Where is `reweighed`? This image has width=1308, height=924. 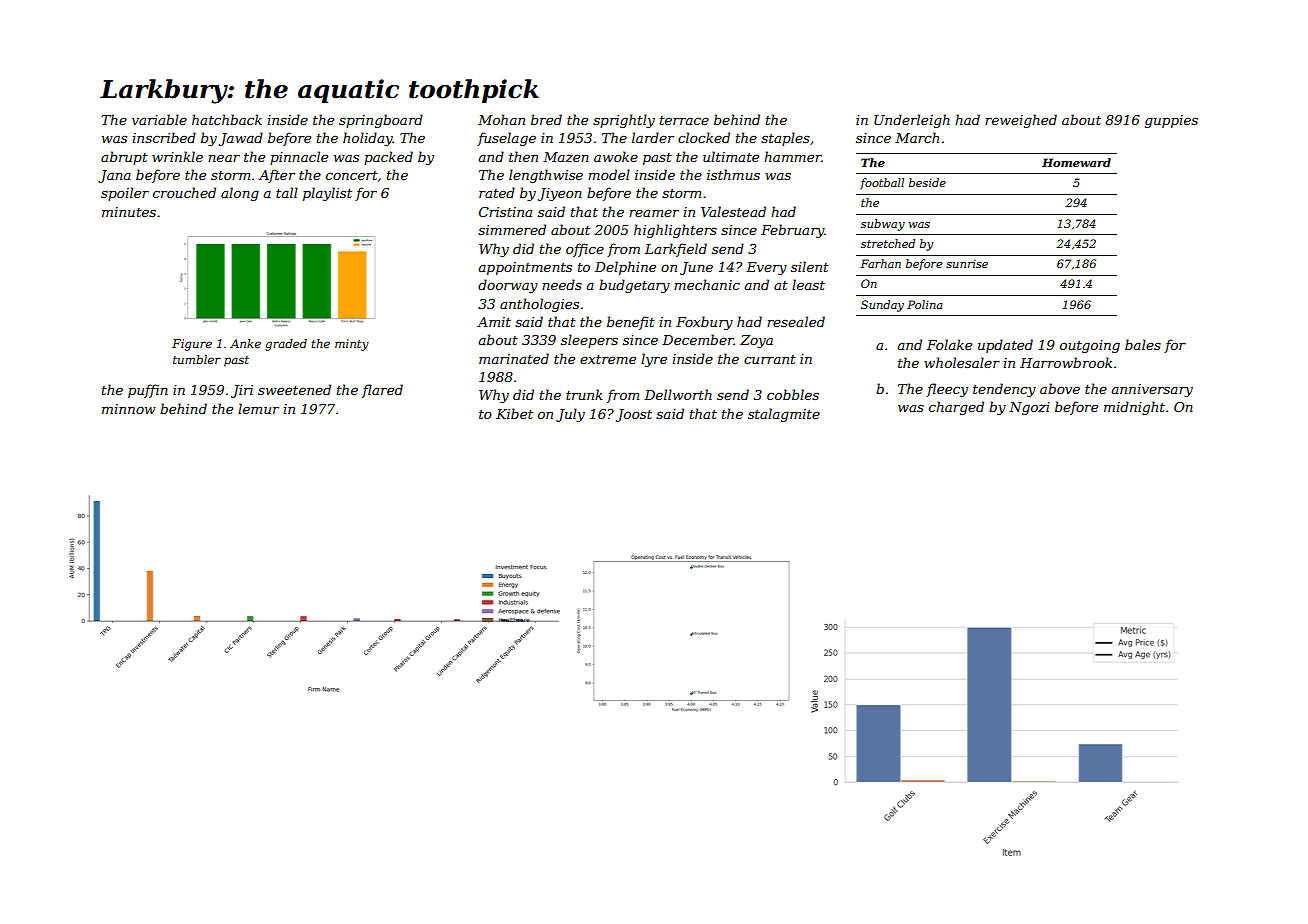 reweighed is located at coordinates (1021, 121).
